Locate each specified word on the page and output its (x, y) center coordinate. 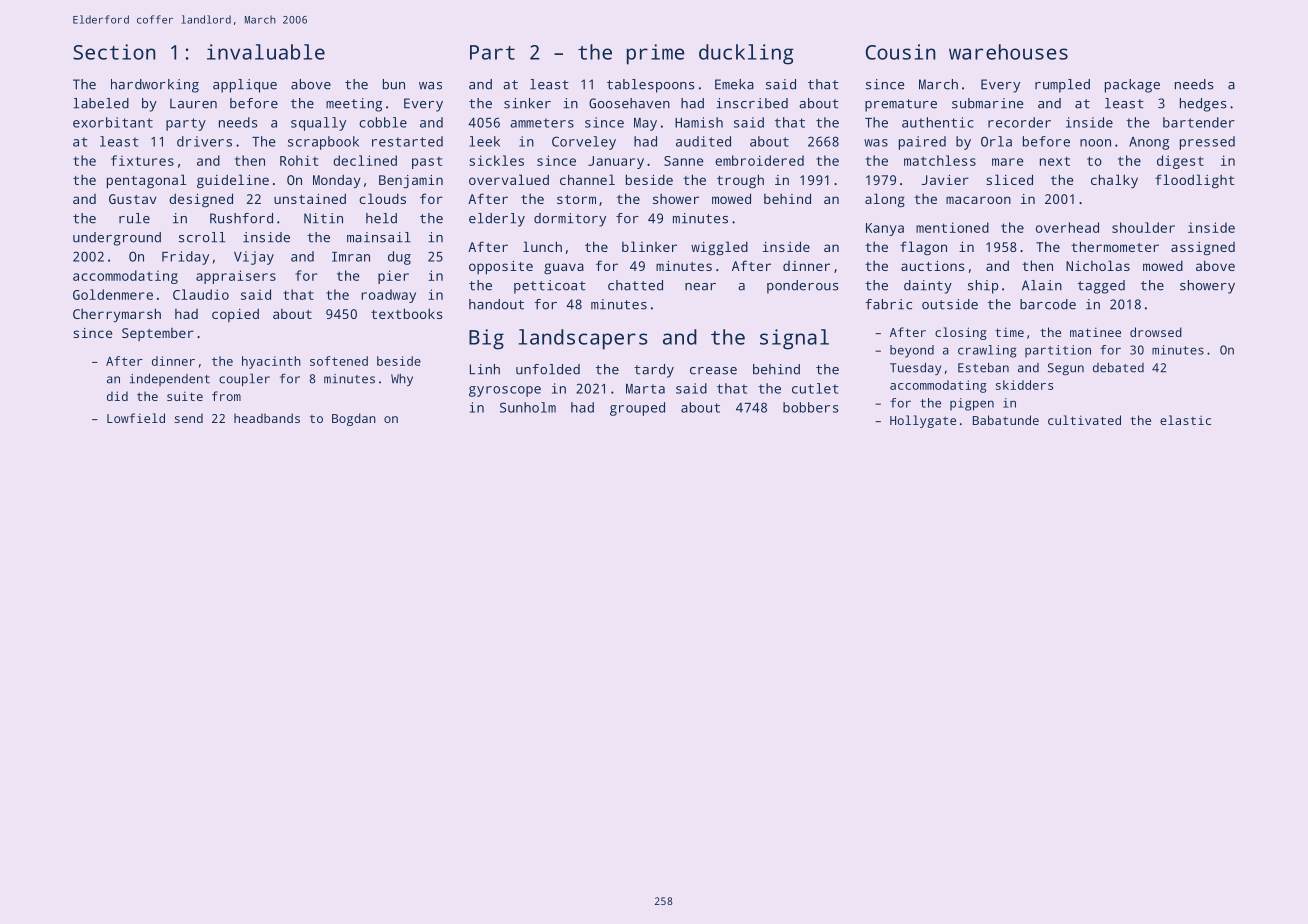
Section (114, 52)
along (885, 200)
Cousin (901, 52)
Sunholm (528, 407)
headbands (267, 418)
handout (496, 304)
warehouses (1008, 52)
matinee (1095, 332)
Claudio (201, 294)
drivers (204, 141)
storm (576, 199)
